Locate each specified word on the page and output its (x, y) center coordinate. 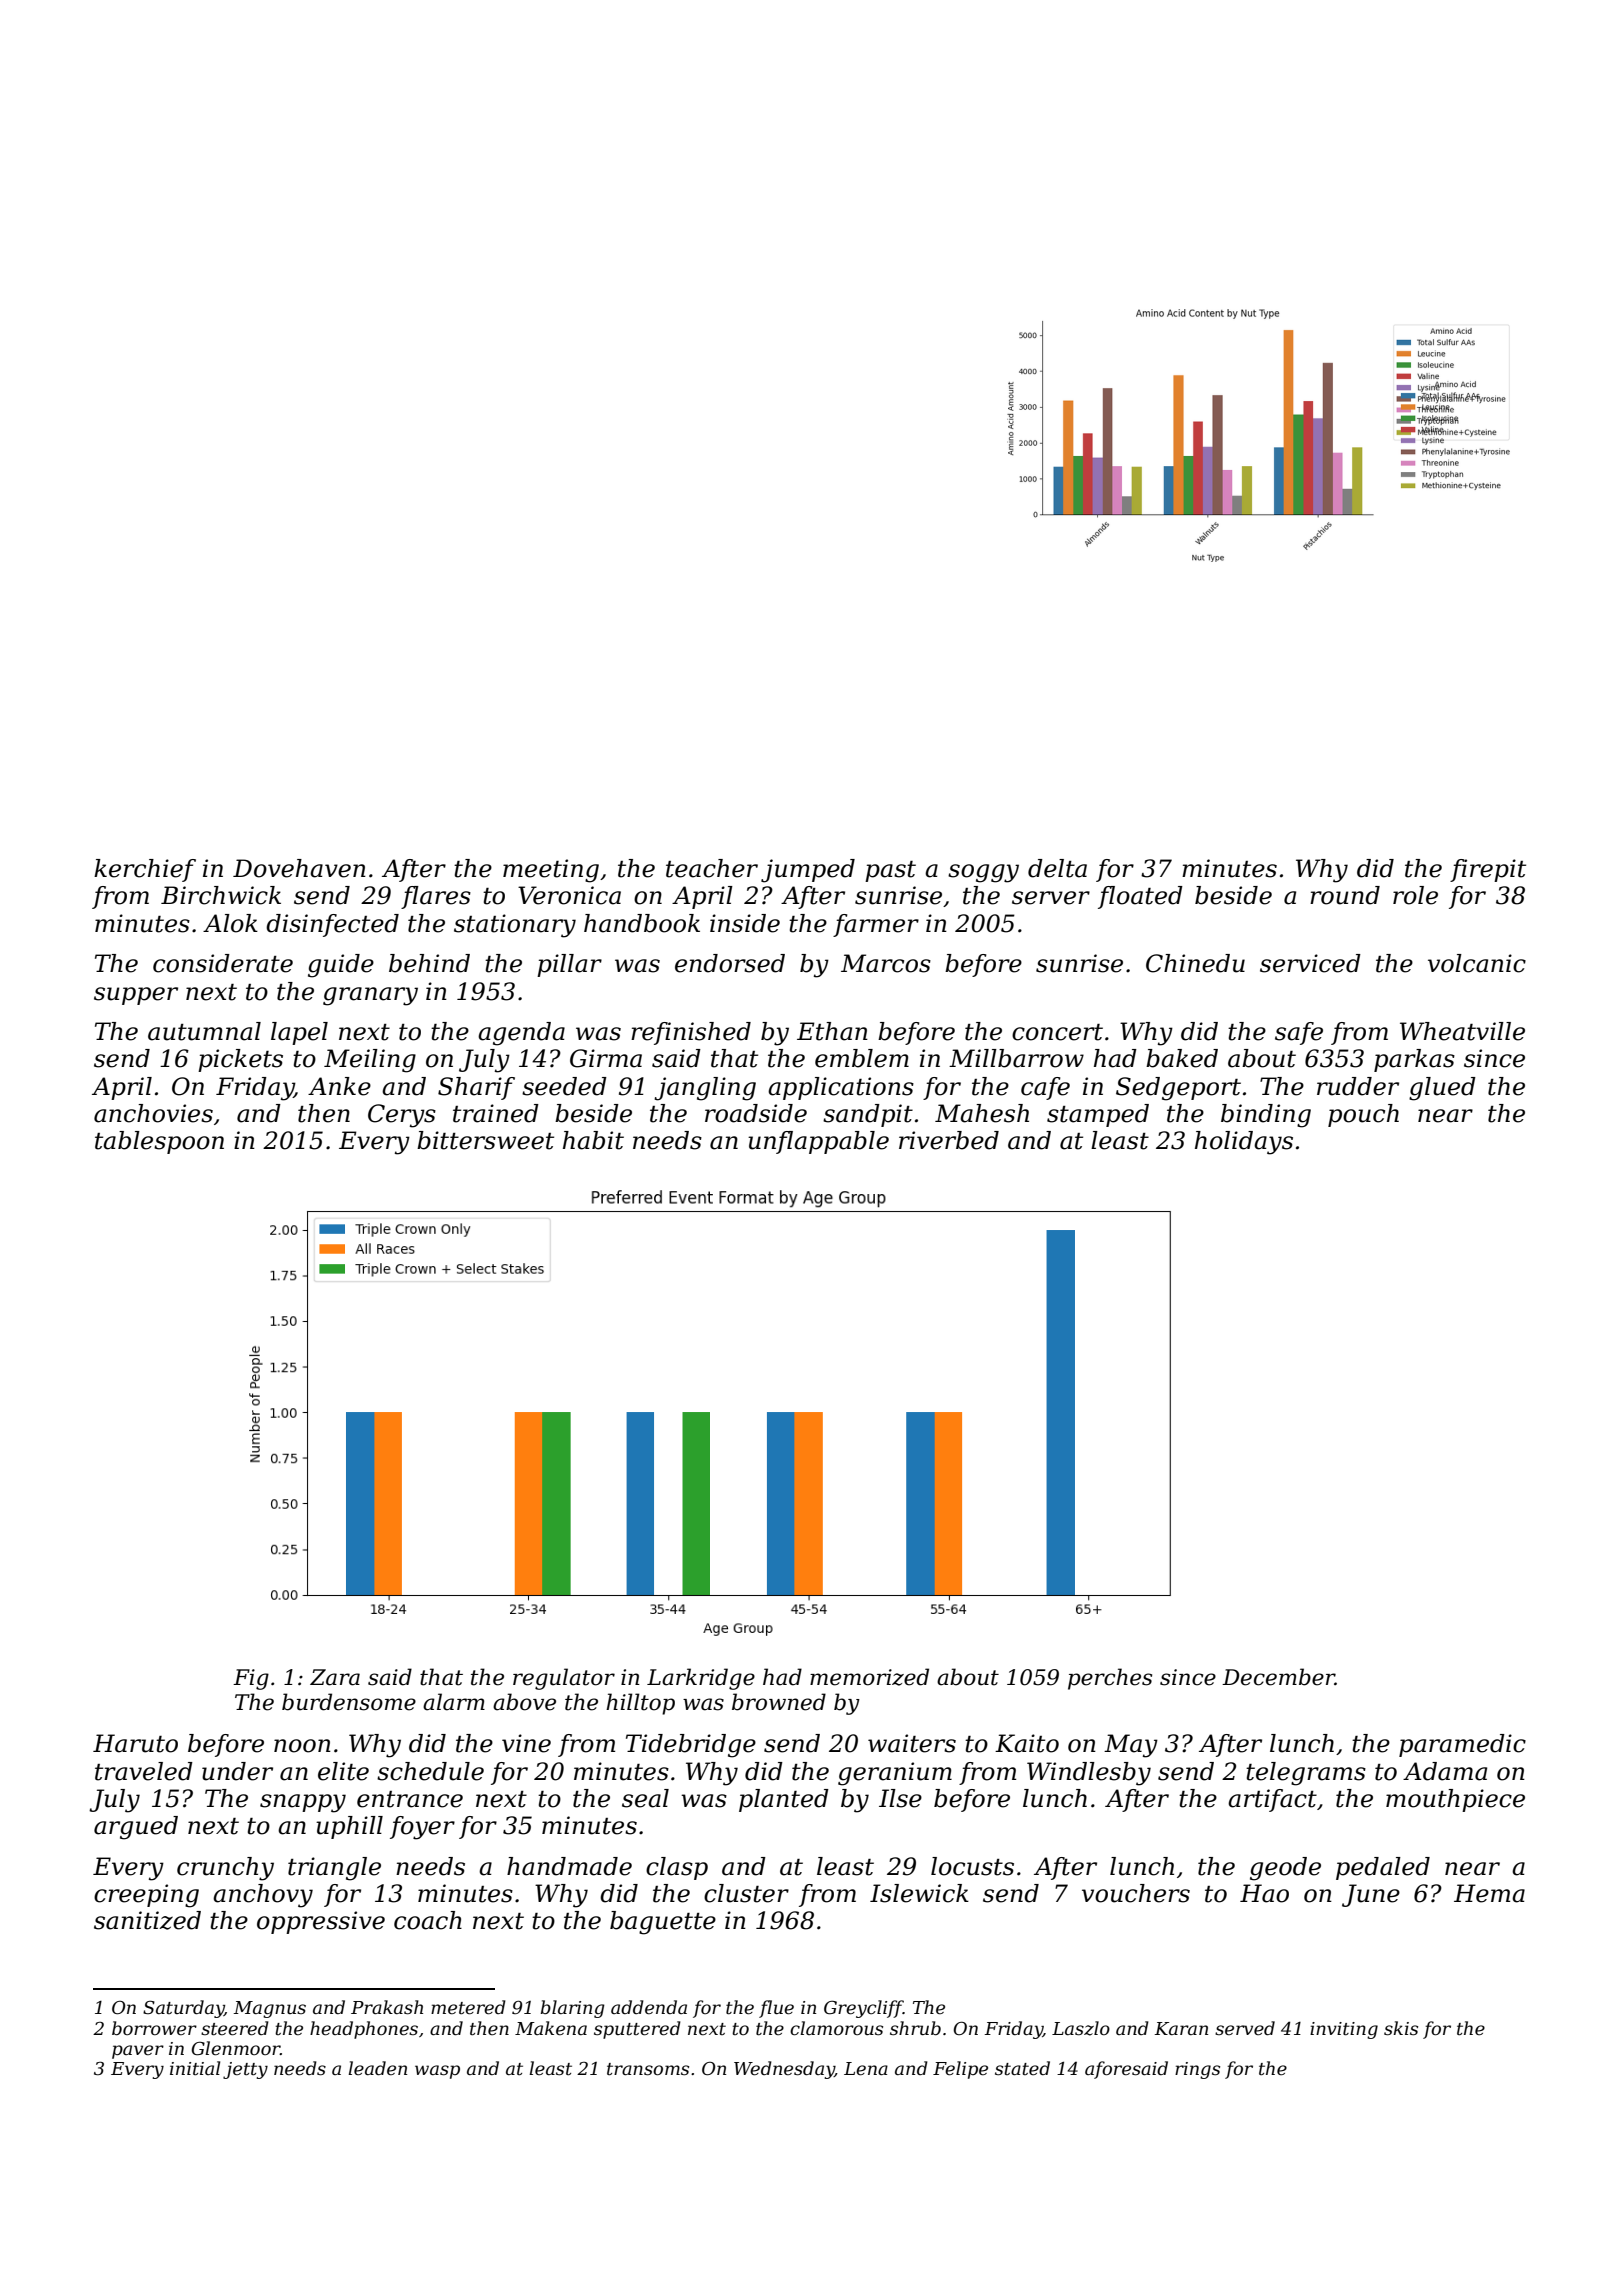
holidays (1244, 1143)
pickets (240, 1060)
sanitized (147, 1920)
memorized (869, 1677)
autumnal (204, 1031)
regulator (564, 1679)
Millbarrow (1016, 1058)
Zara (335, 1677)
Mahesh (982, 1113)
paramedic (1462, 1745)
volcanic (1477, 963)
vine (526, 1743)
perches (1110, 1679)
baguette (663, 1923)
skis (1401, 2028)
